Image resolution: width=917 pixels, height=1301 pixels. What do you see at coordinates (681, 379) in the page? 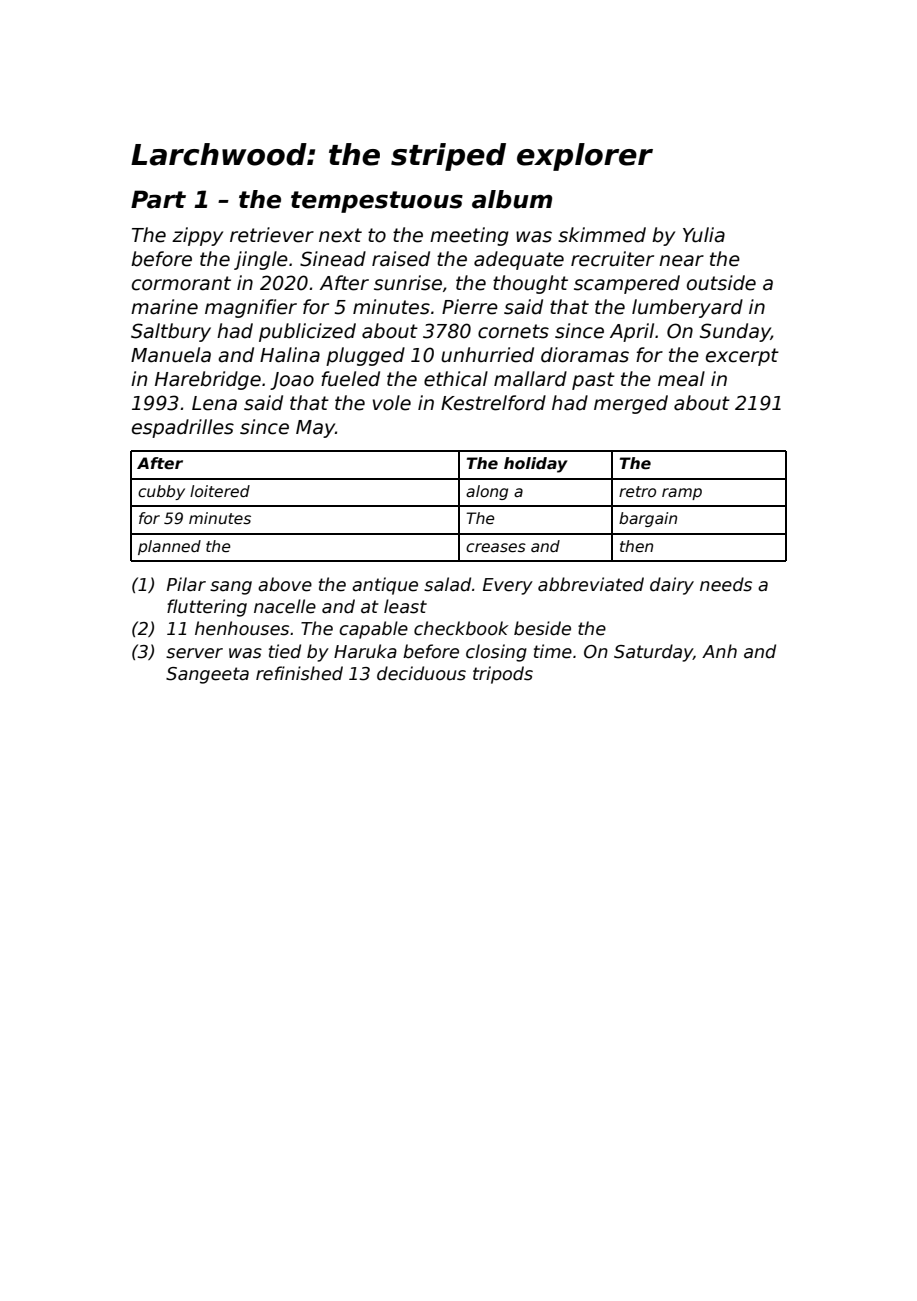
I see `meal` at bounding box center [681, 379].
